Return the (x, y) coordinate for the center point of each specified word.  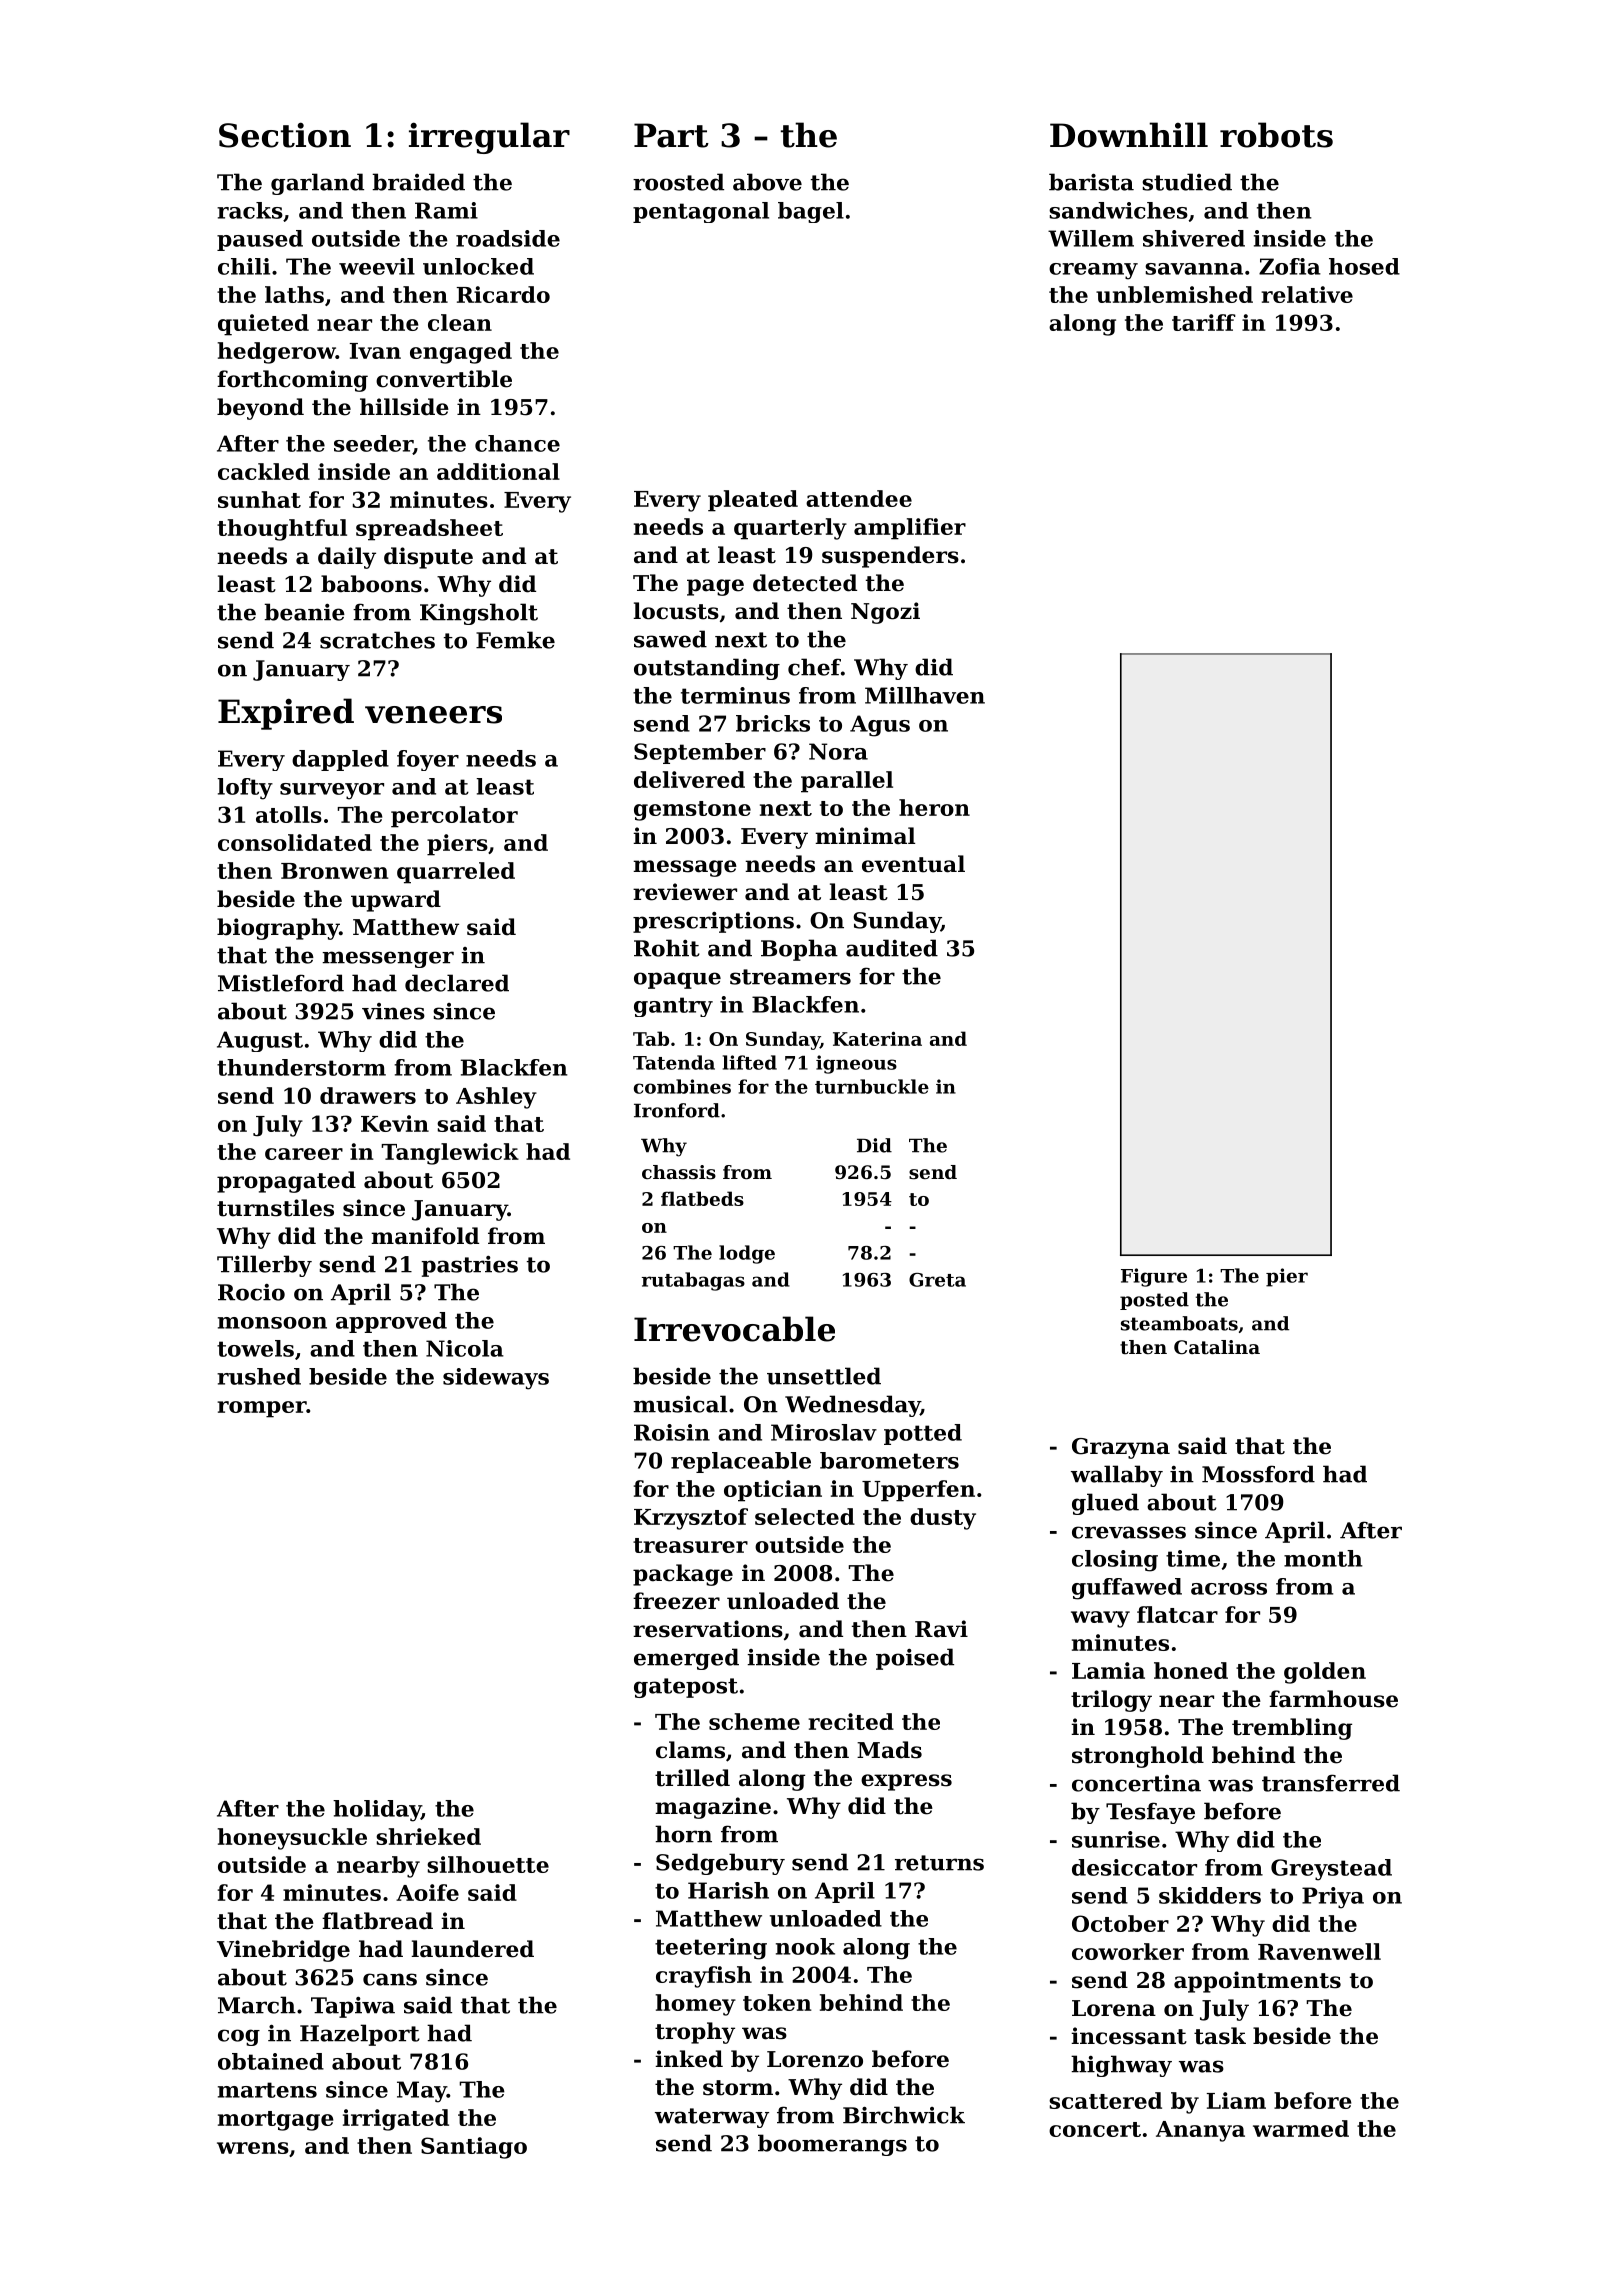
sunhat (259, 499)
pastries (469, 1266)
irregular (489, 138)
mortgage (276, 2121)
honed (1191, 1670)
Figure (1154, 1277)
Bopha (799, 950)
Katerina (877, 1038)
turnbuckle (872, 1086)
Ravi (941, 1629)
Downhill (1129, 135)
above (767, 182)
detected (805, 583)
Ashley (496, 1098)
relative (1307, 294)
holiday (377, 1811)
